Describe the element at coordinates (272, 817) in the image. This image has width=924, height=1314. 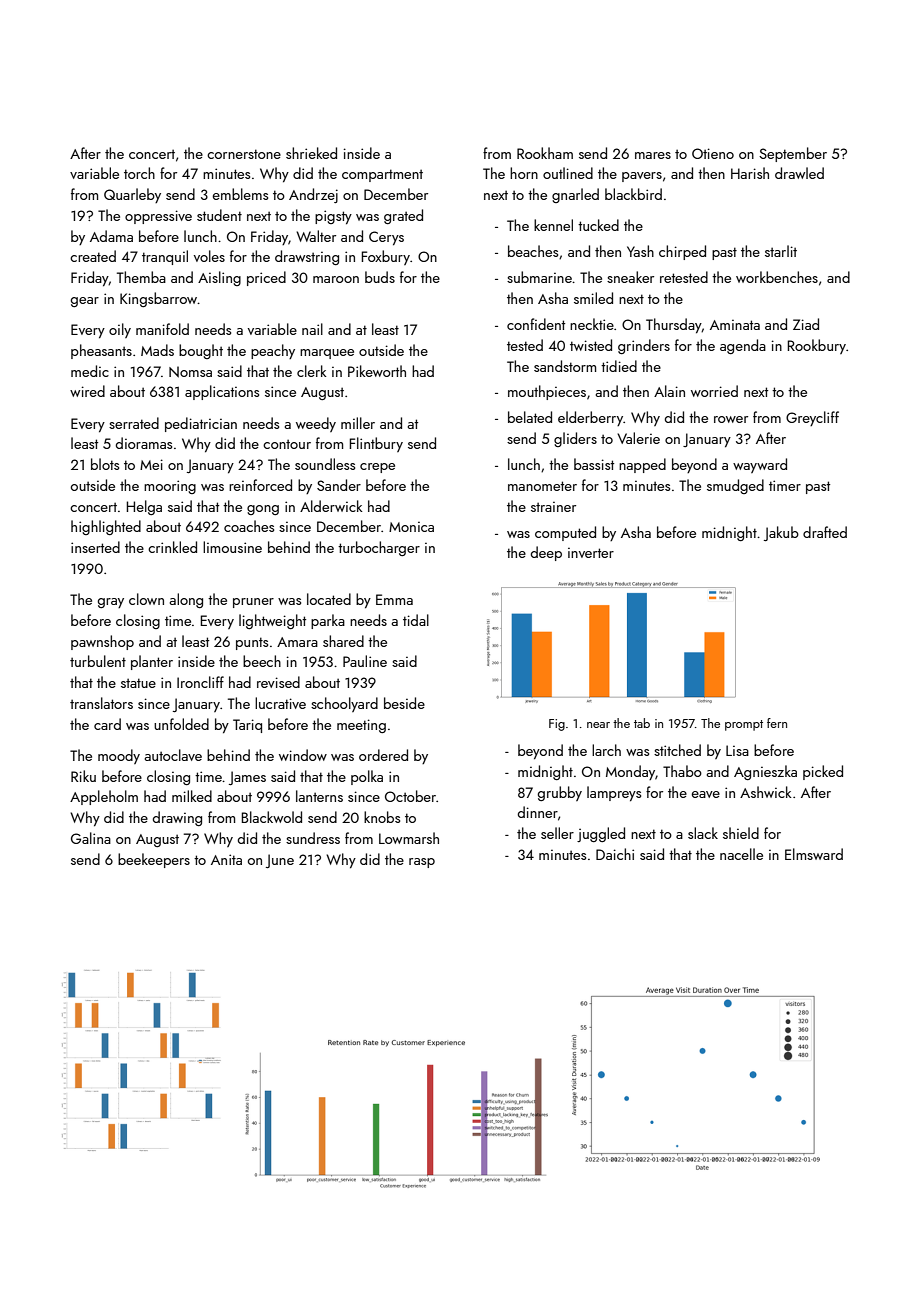
I see `Blackwold` at that location.
